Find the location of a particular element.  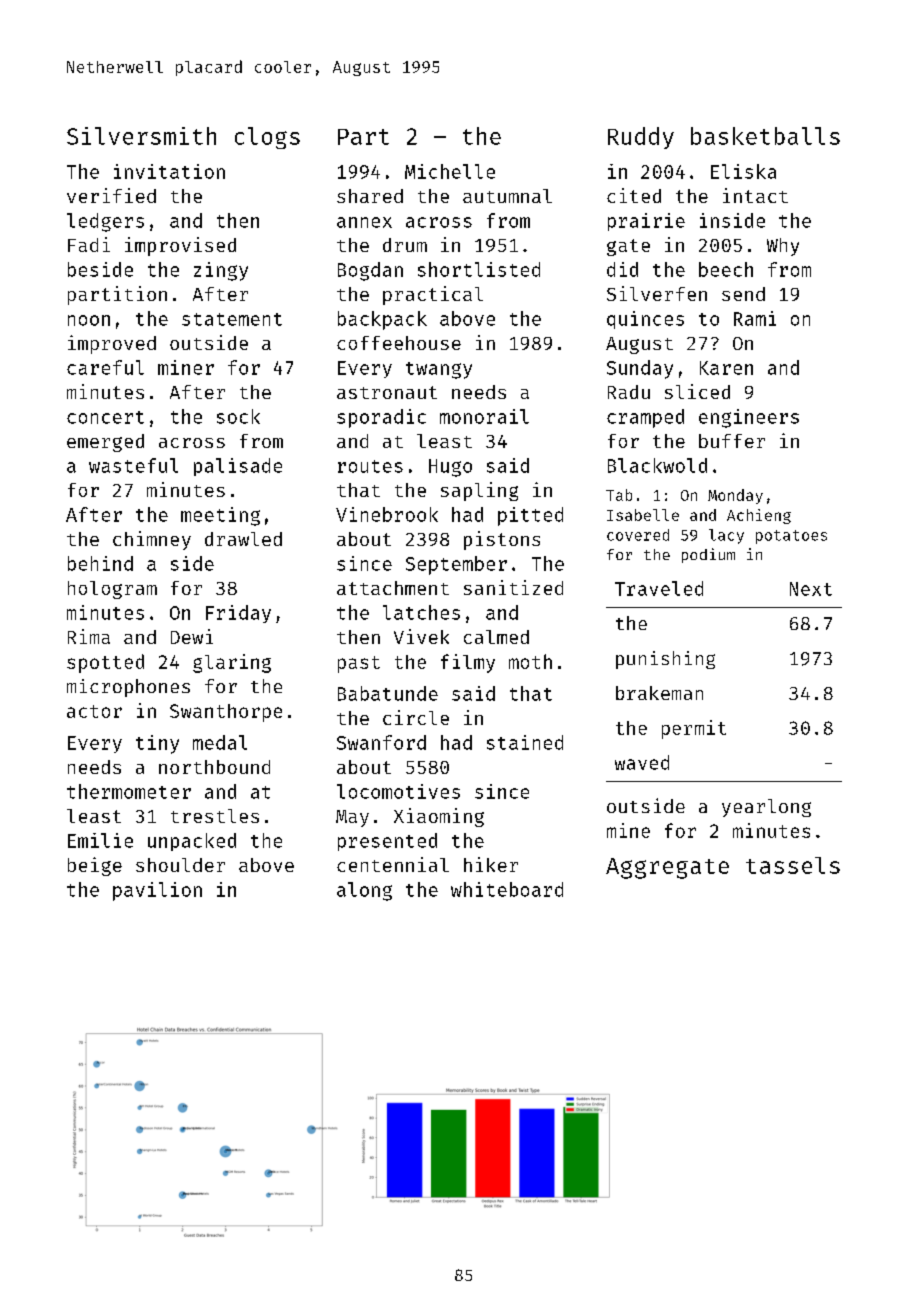

punishing is located at coordinates (665, 660).
